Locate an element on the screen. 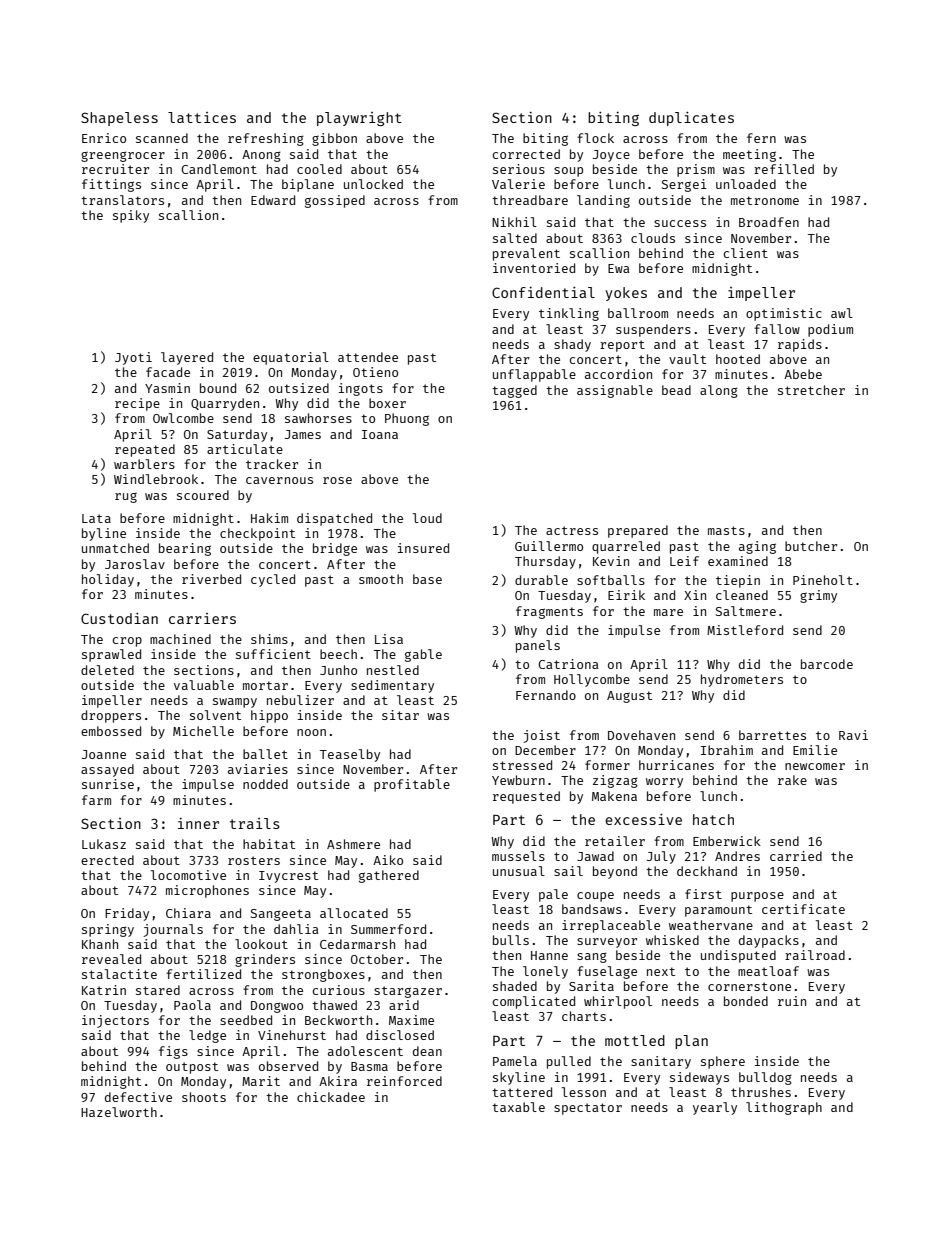 Image resolution: width=952 pixels, height=1233 pixels. Hakim is located at coordinates (269, 518).
